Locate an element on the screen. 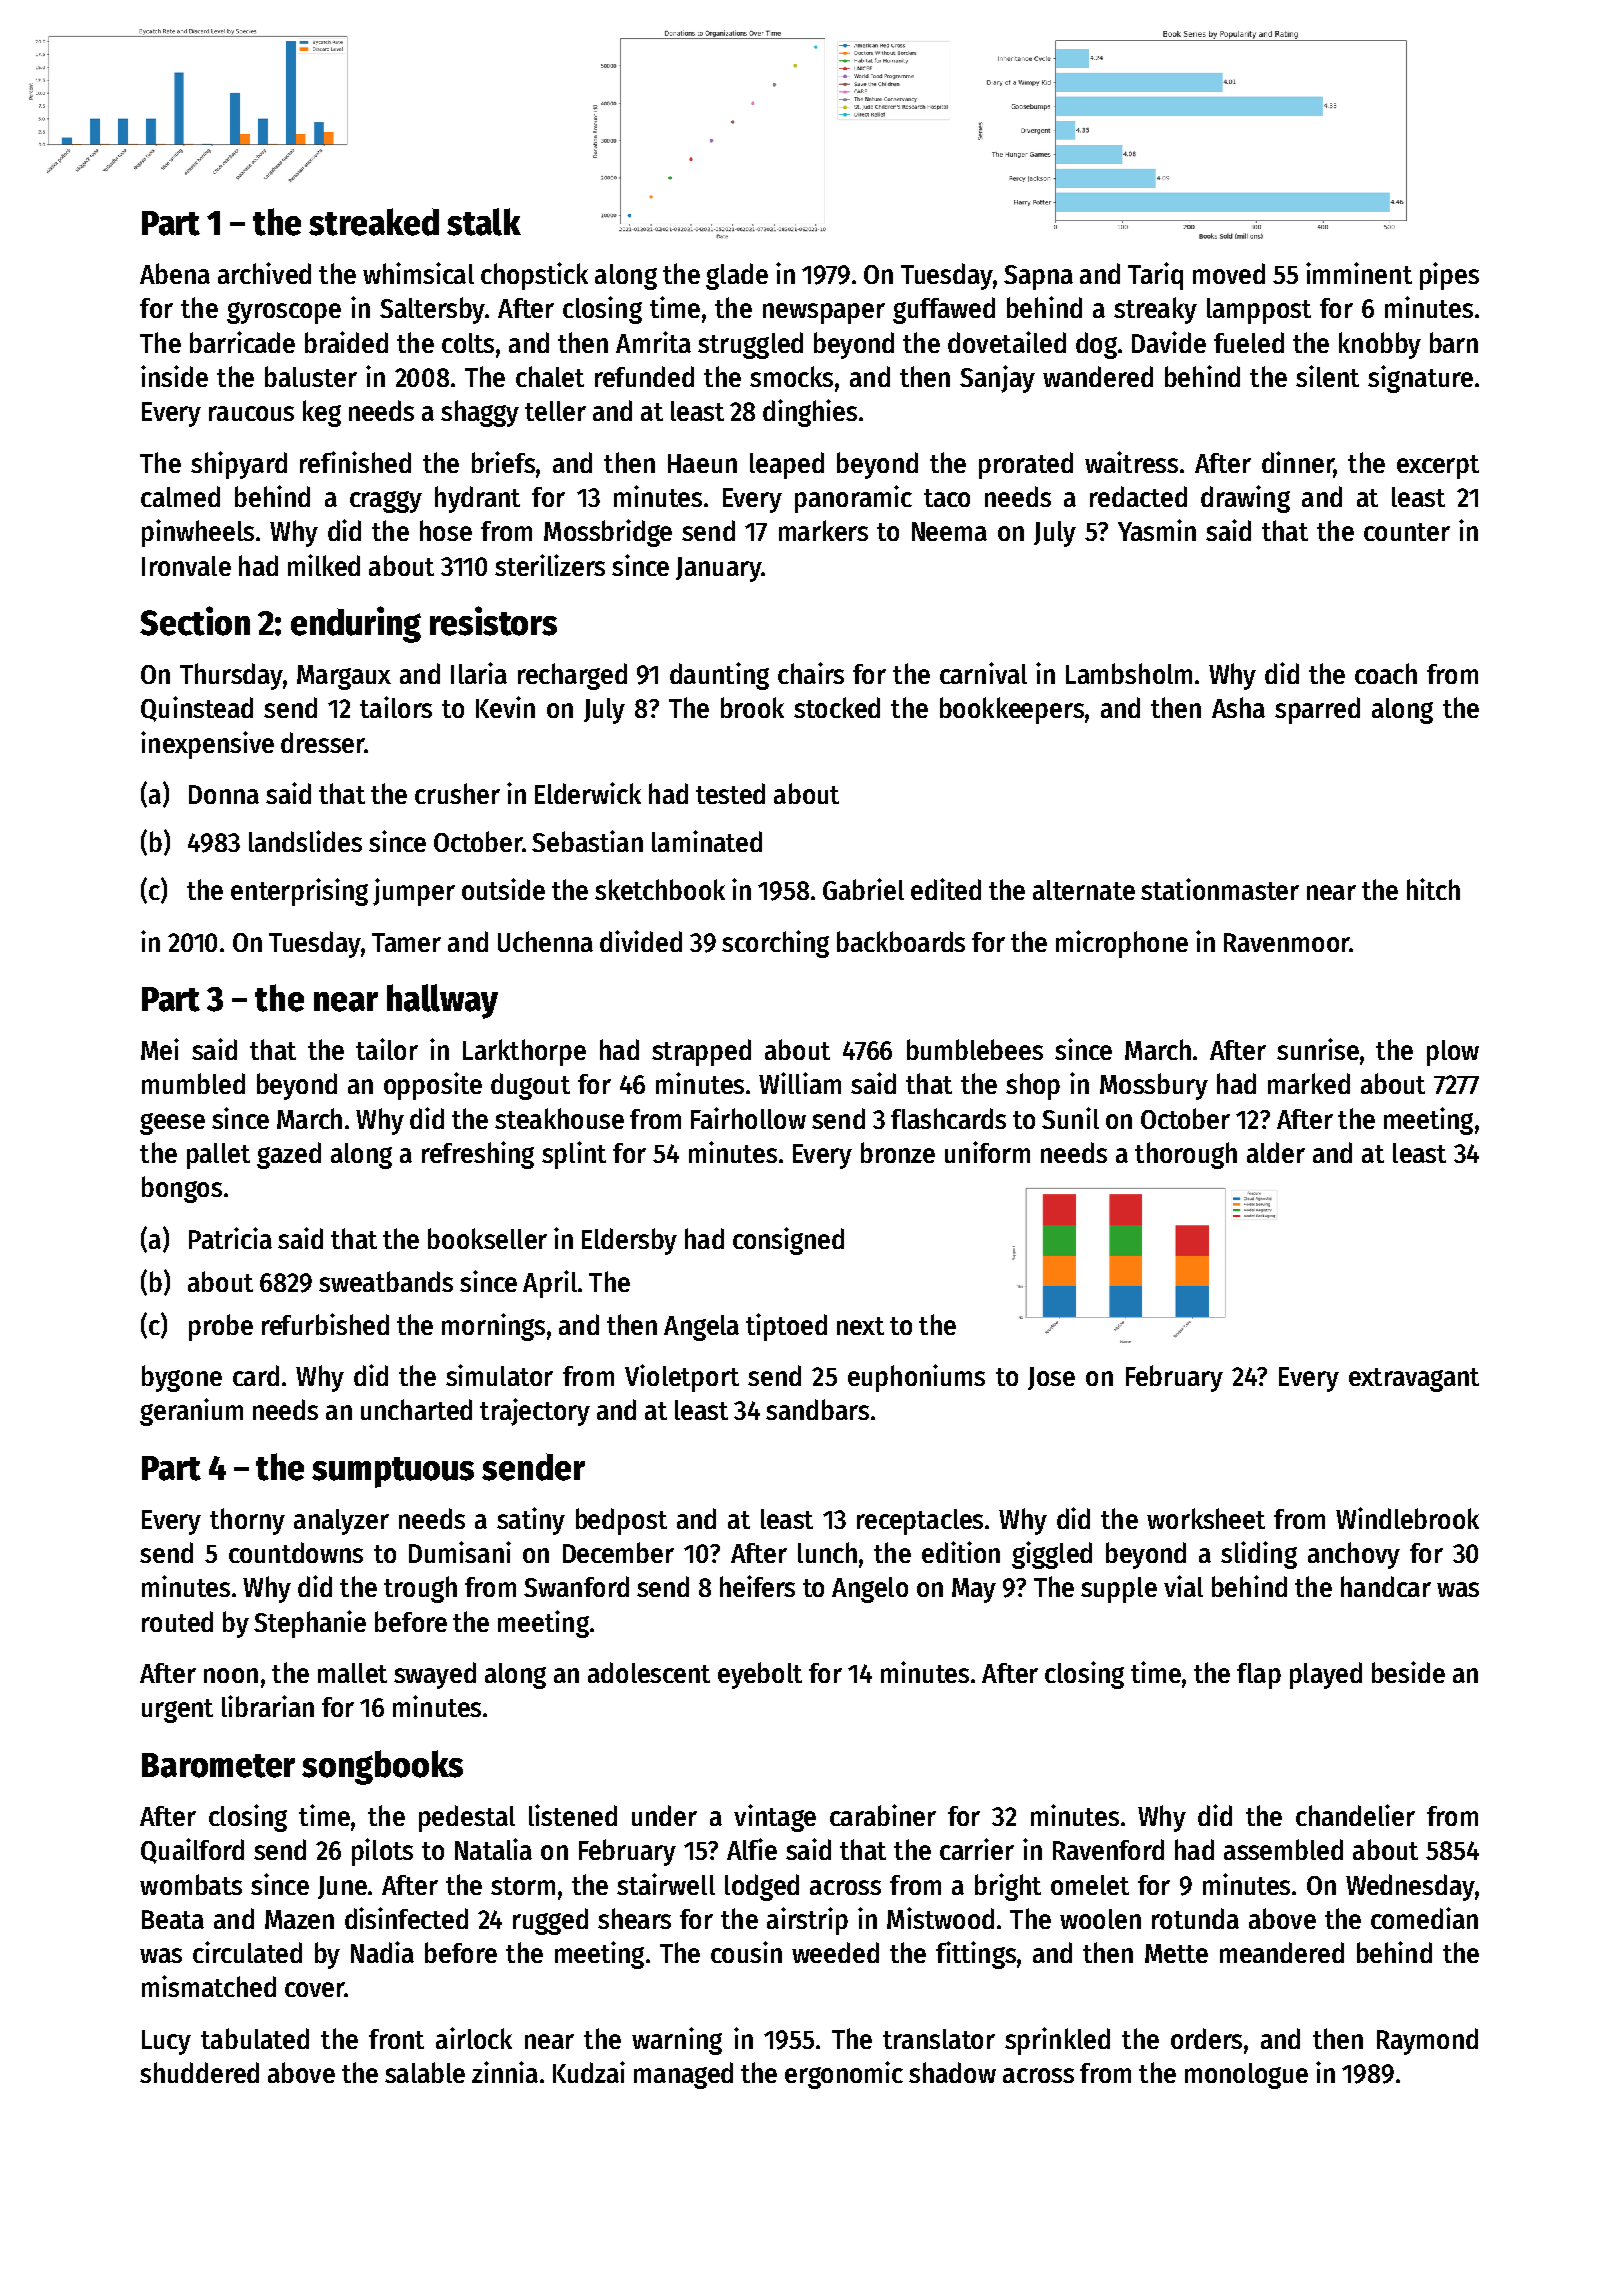  gazed is located at coordinates (289, 1155).
